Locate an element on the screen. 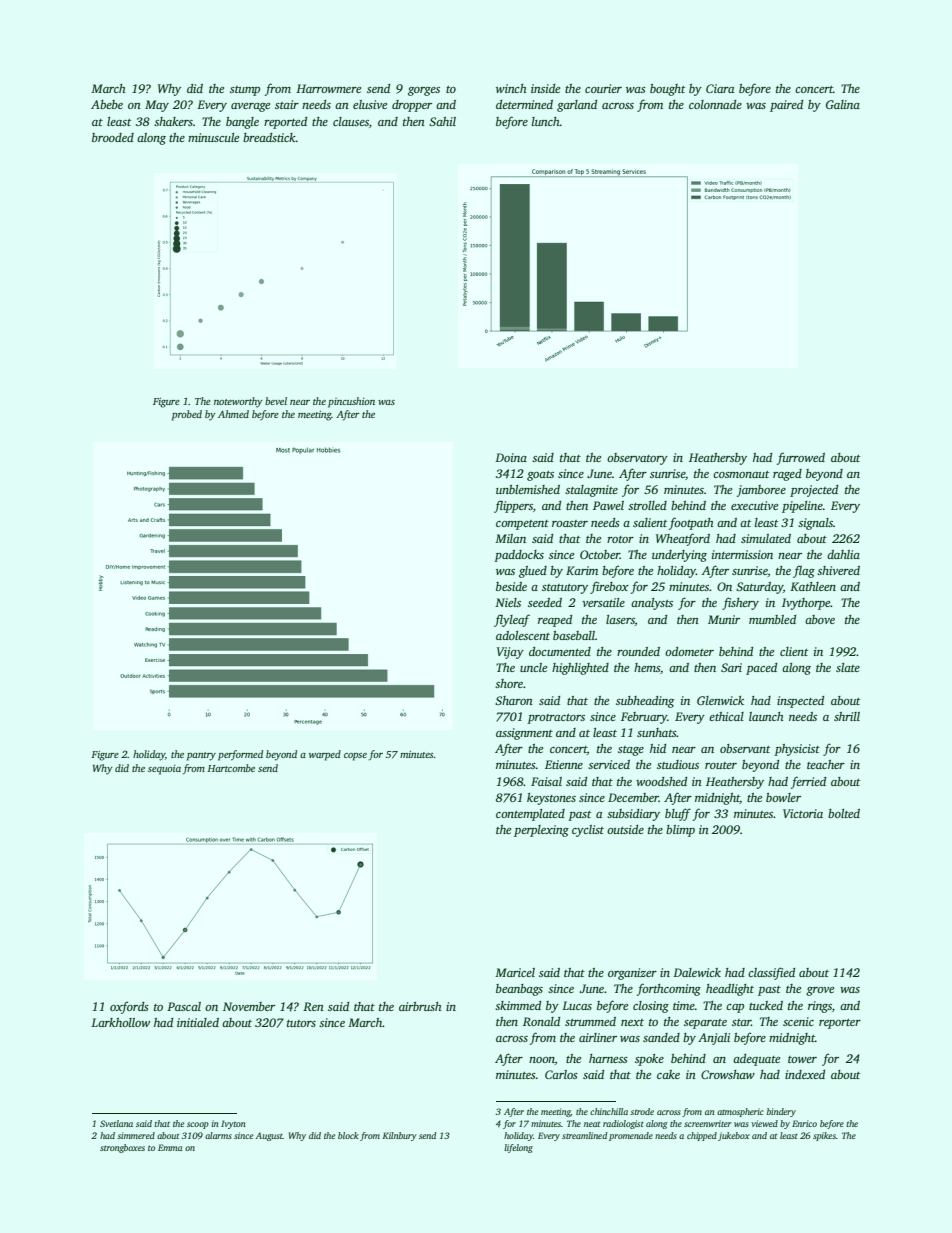 The image size is (952, 1233). jukebox is located at coordinates (734, 1136).
